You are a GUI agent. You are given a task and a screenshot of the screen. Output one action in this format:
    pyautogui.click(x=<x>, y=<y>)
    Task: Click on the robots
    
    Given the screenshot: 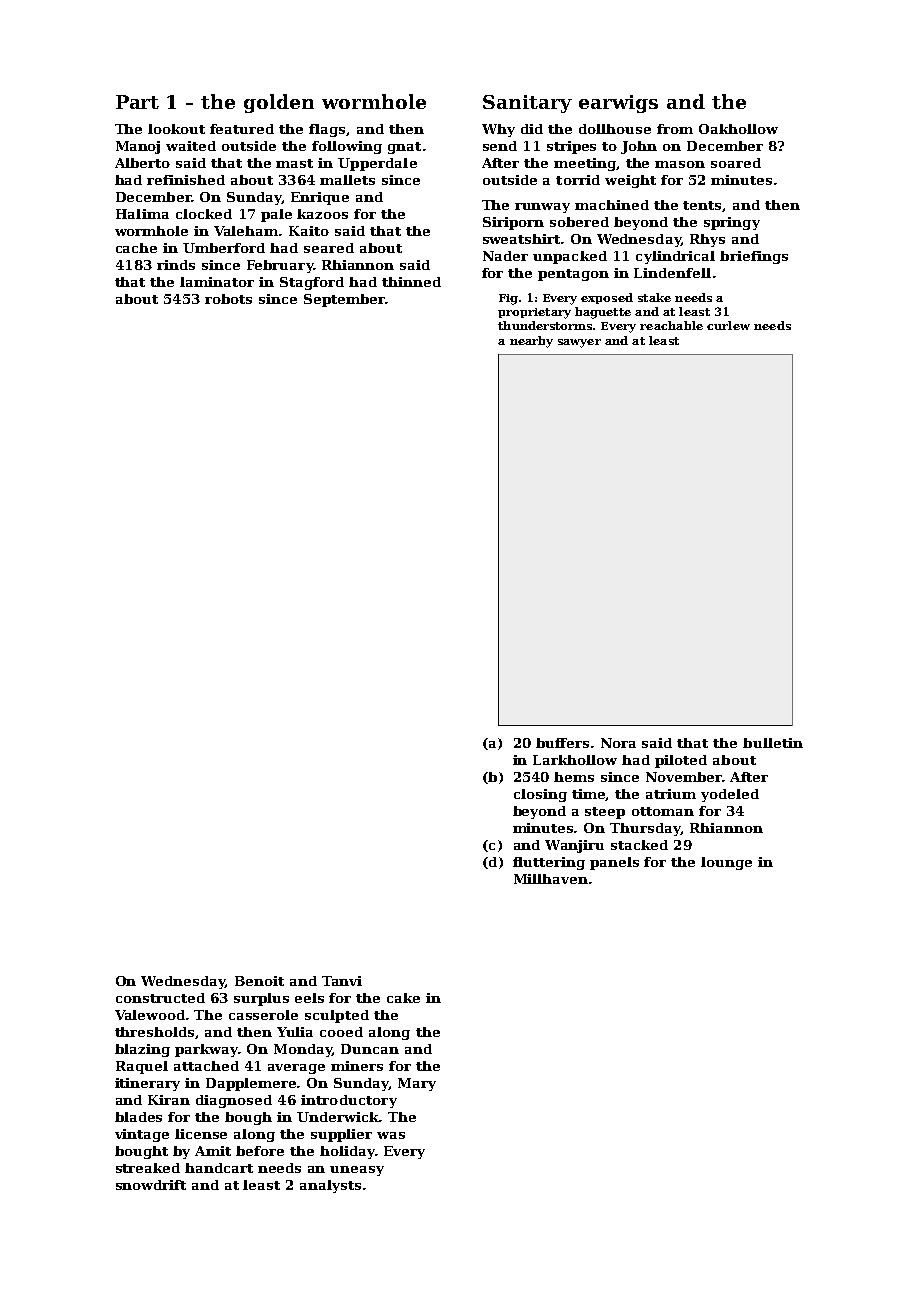 What is the action you would take?
    pyautogui.click(x=228, y=299)
